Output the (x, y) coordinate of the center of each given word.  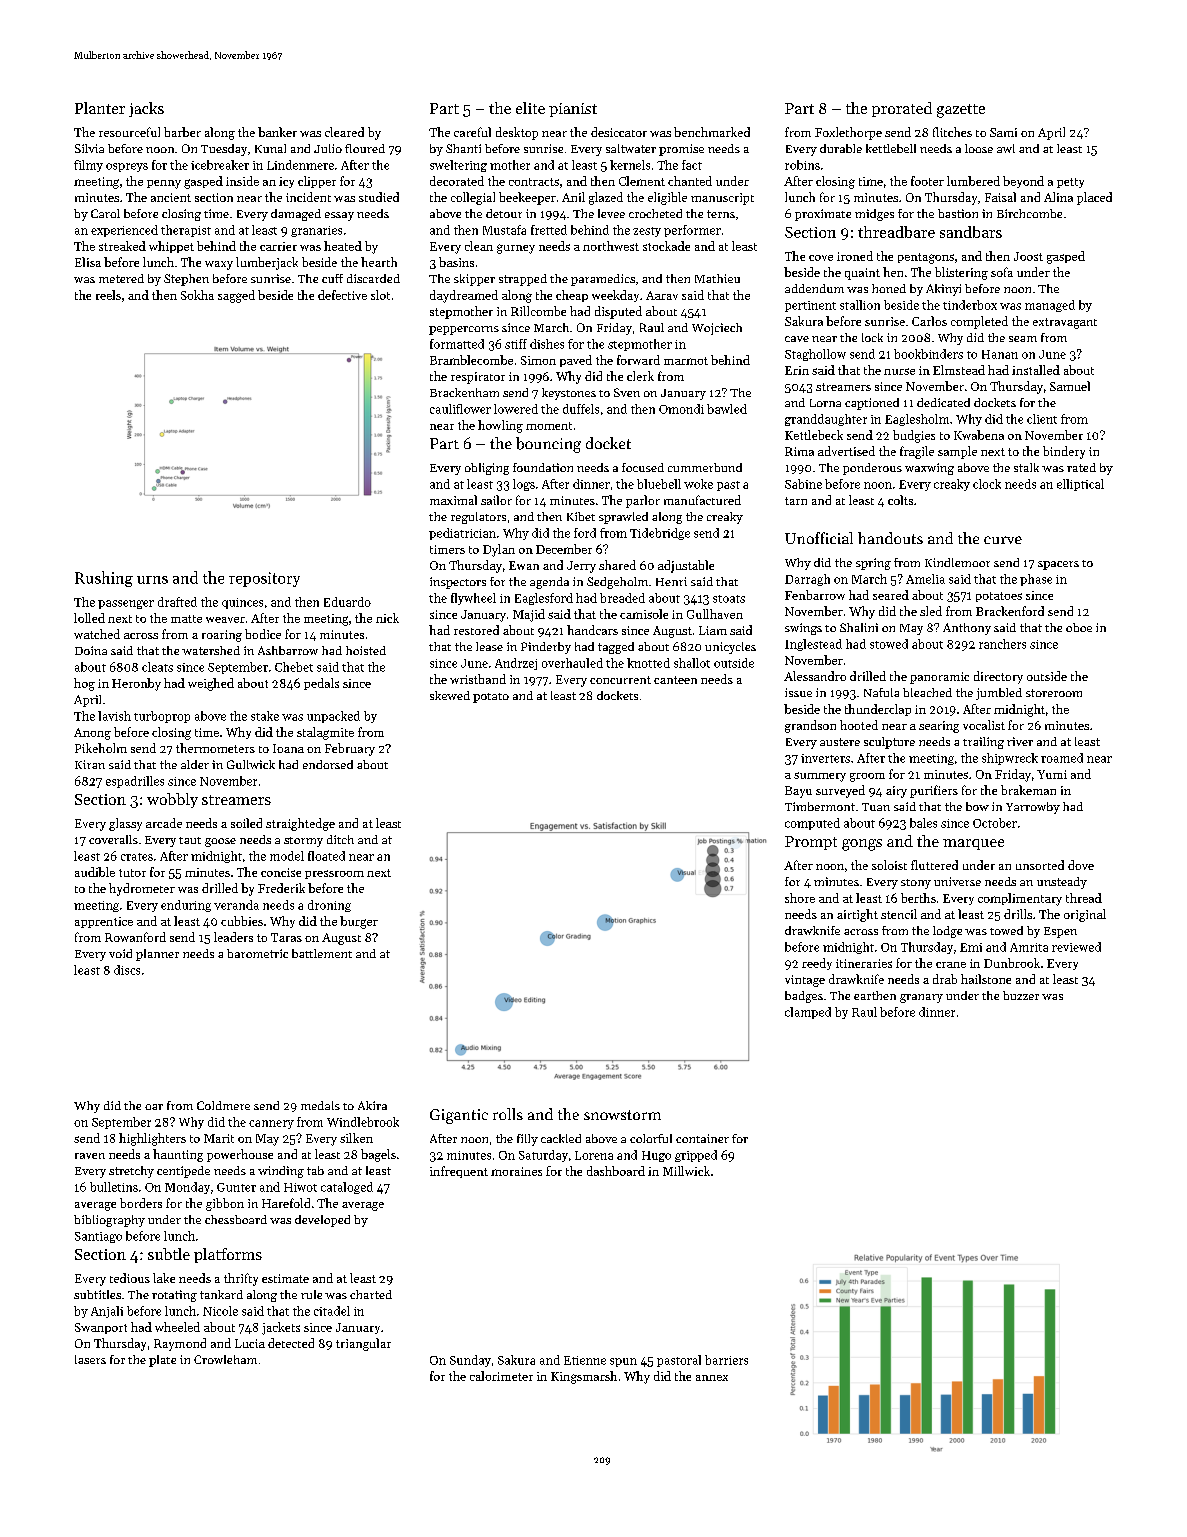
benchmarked (712, 132)
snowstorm (622, 1115)
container (702, 1138)
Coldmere (223, 1105)
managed (1050, 306)
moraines (516, 1171)
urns (152, 580)
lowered (516, 409)
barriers (726, 1360)
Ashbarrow (288, 650)
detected (291, 1343)
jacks (146, 109)
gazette (961, 111)
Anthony (967, 629)
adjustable (686, 566)
